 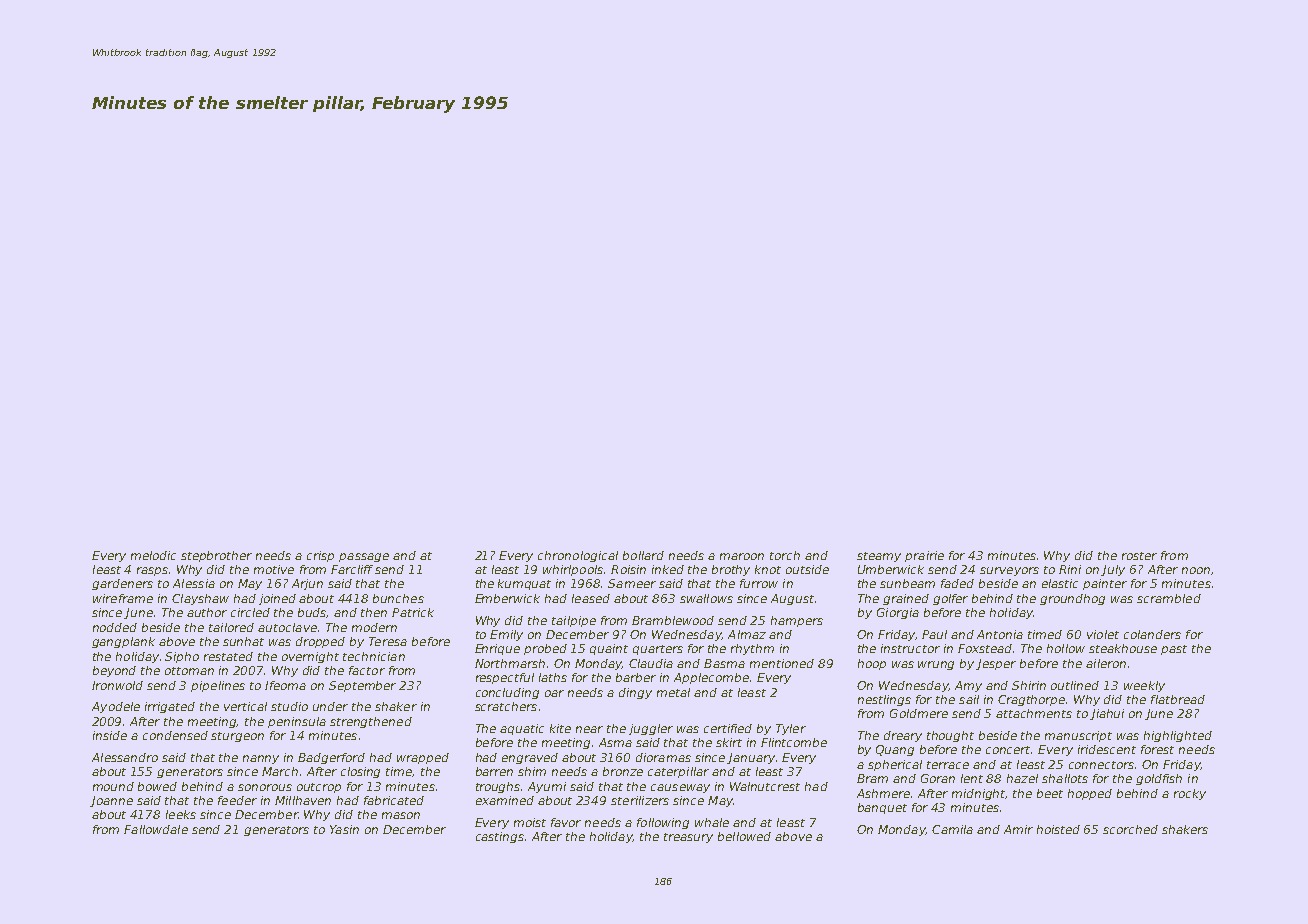 What do you see at coordinates (510, 663) in the document?
I see `Northmarsh` at bounding box center [510, 663].
